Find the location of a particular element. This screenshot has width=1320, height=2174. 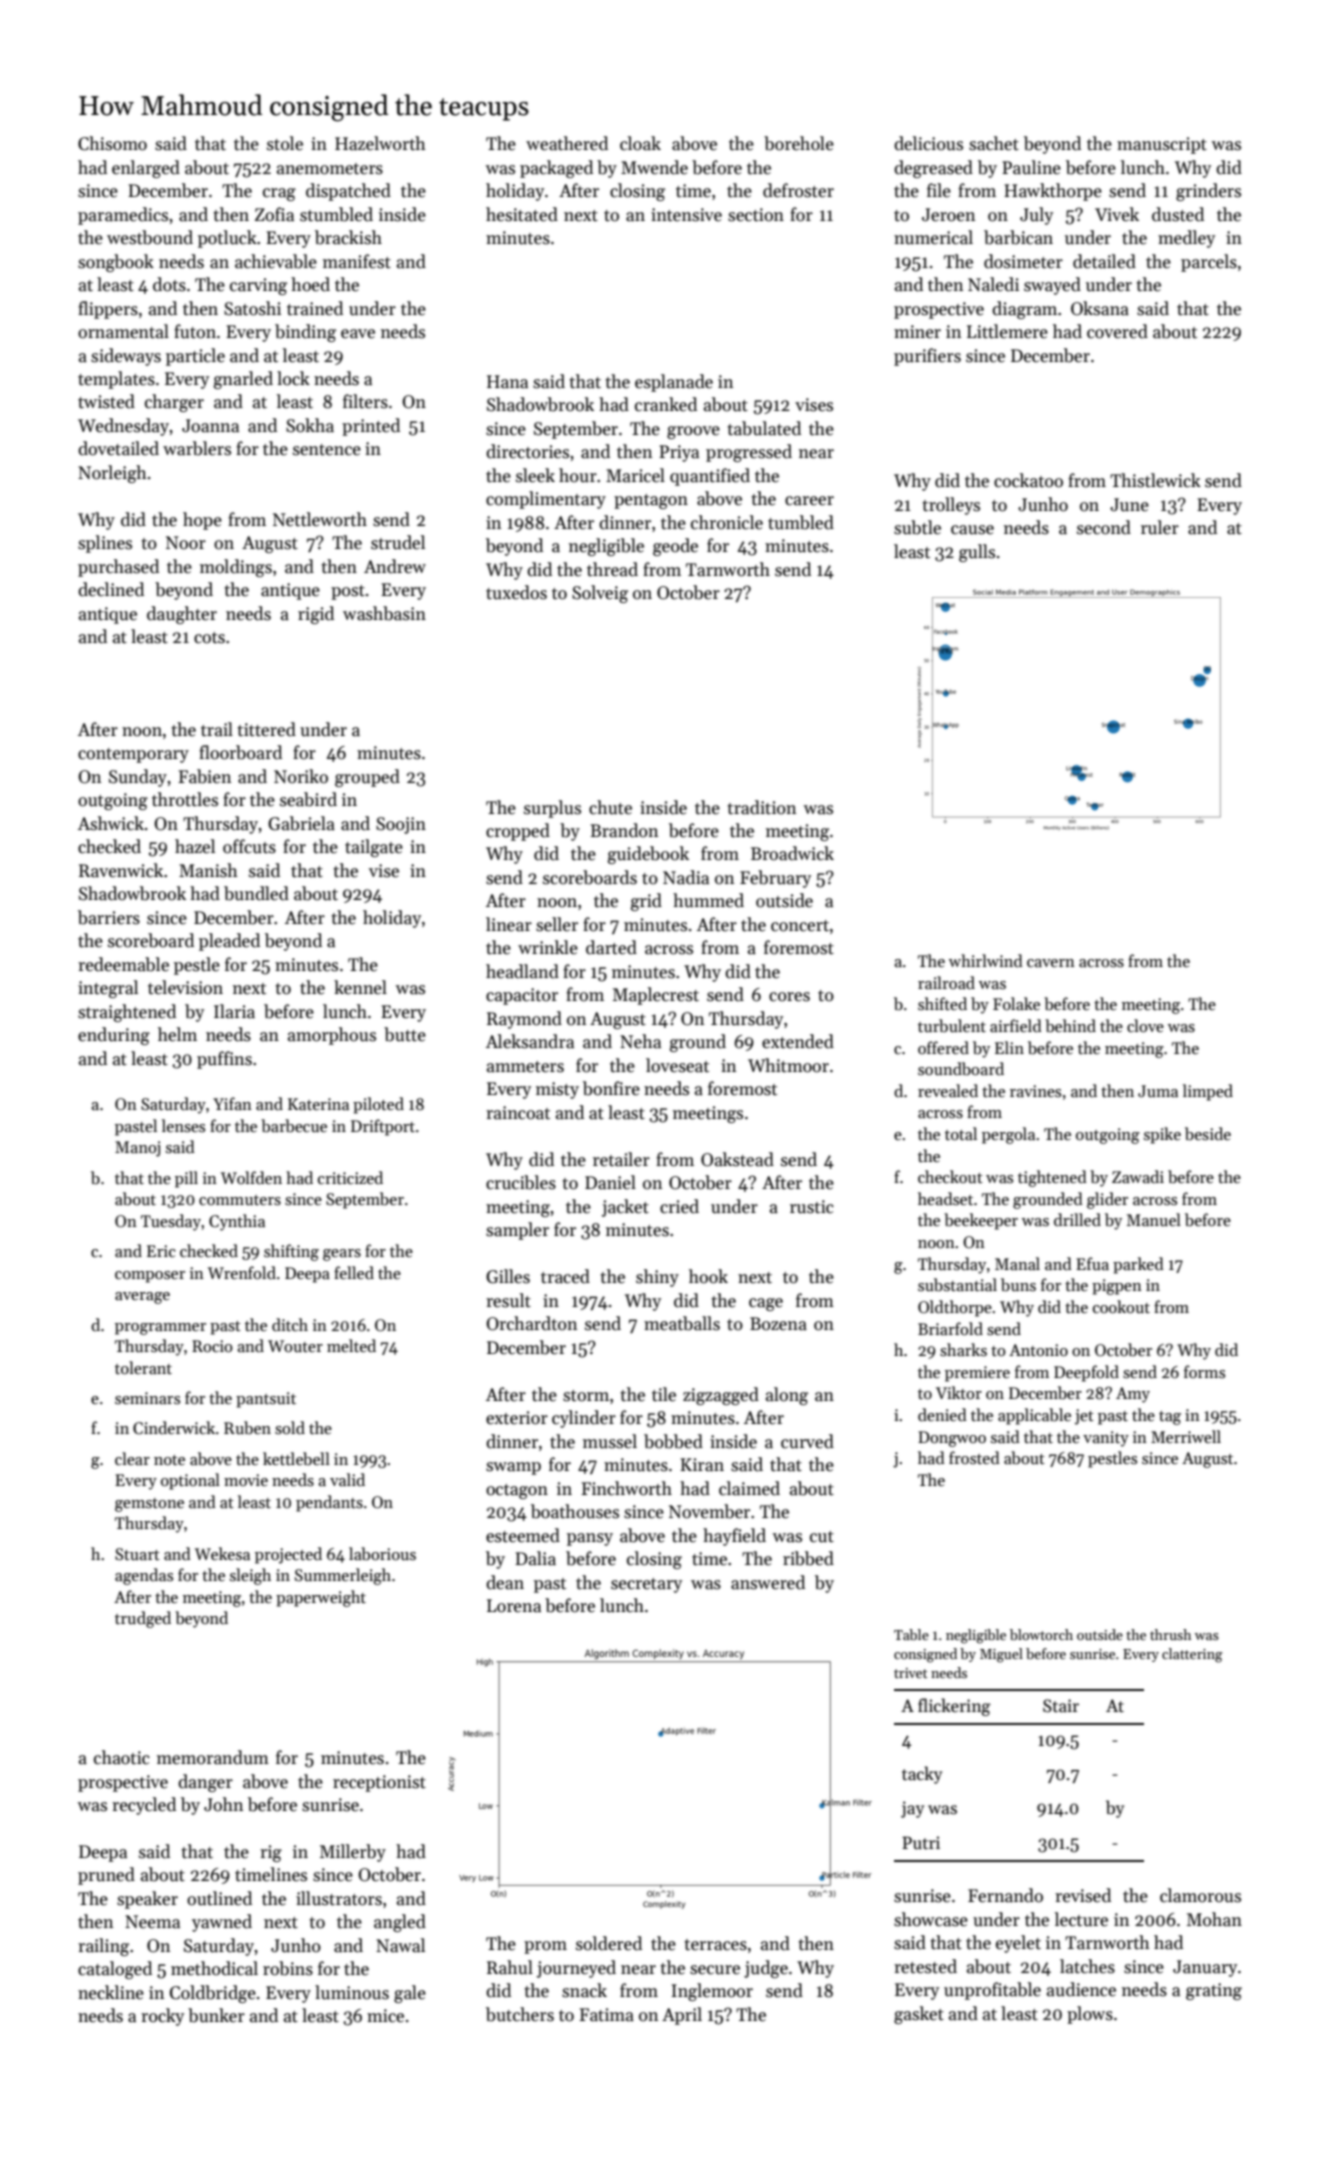

Miguel is located at coordinates (1001, 1655).
